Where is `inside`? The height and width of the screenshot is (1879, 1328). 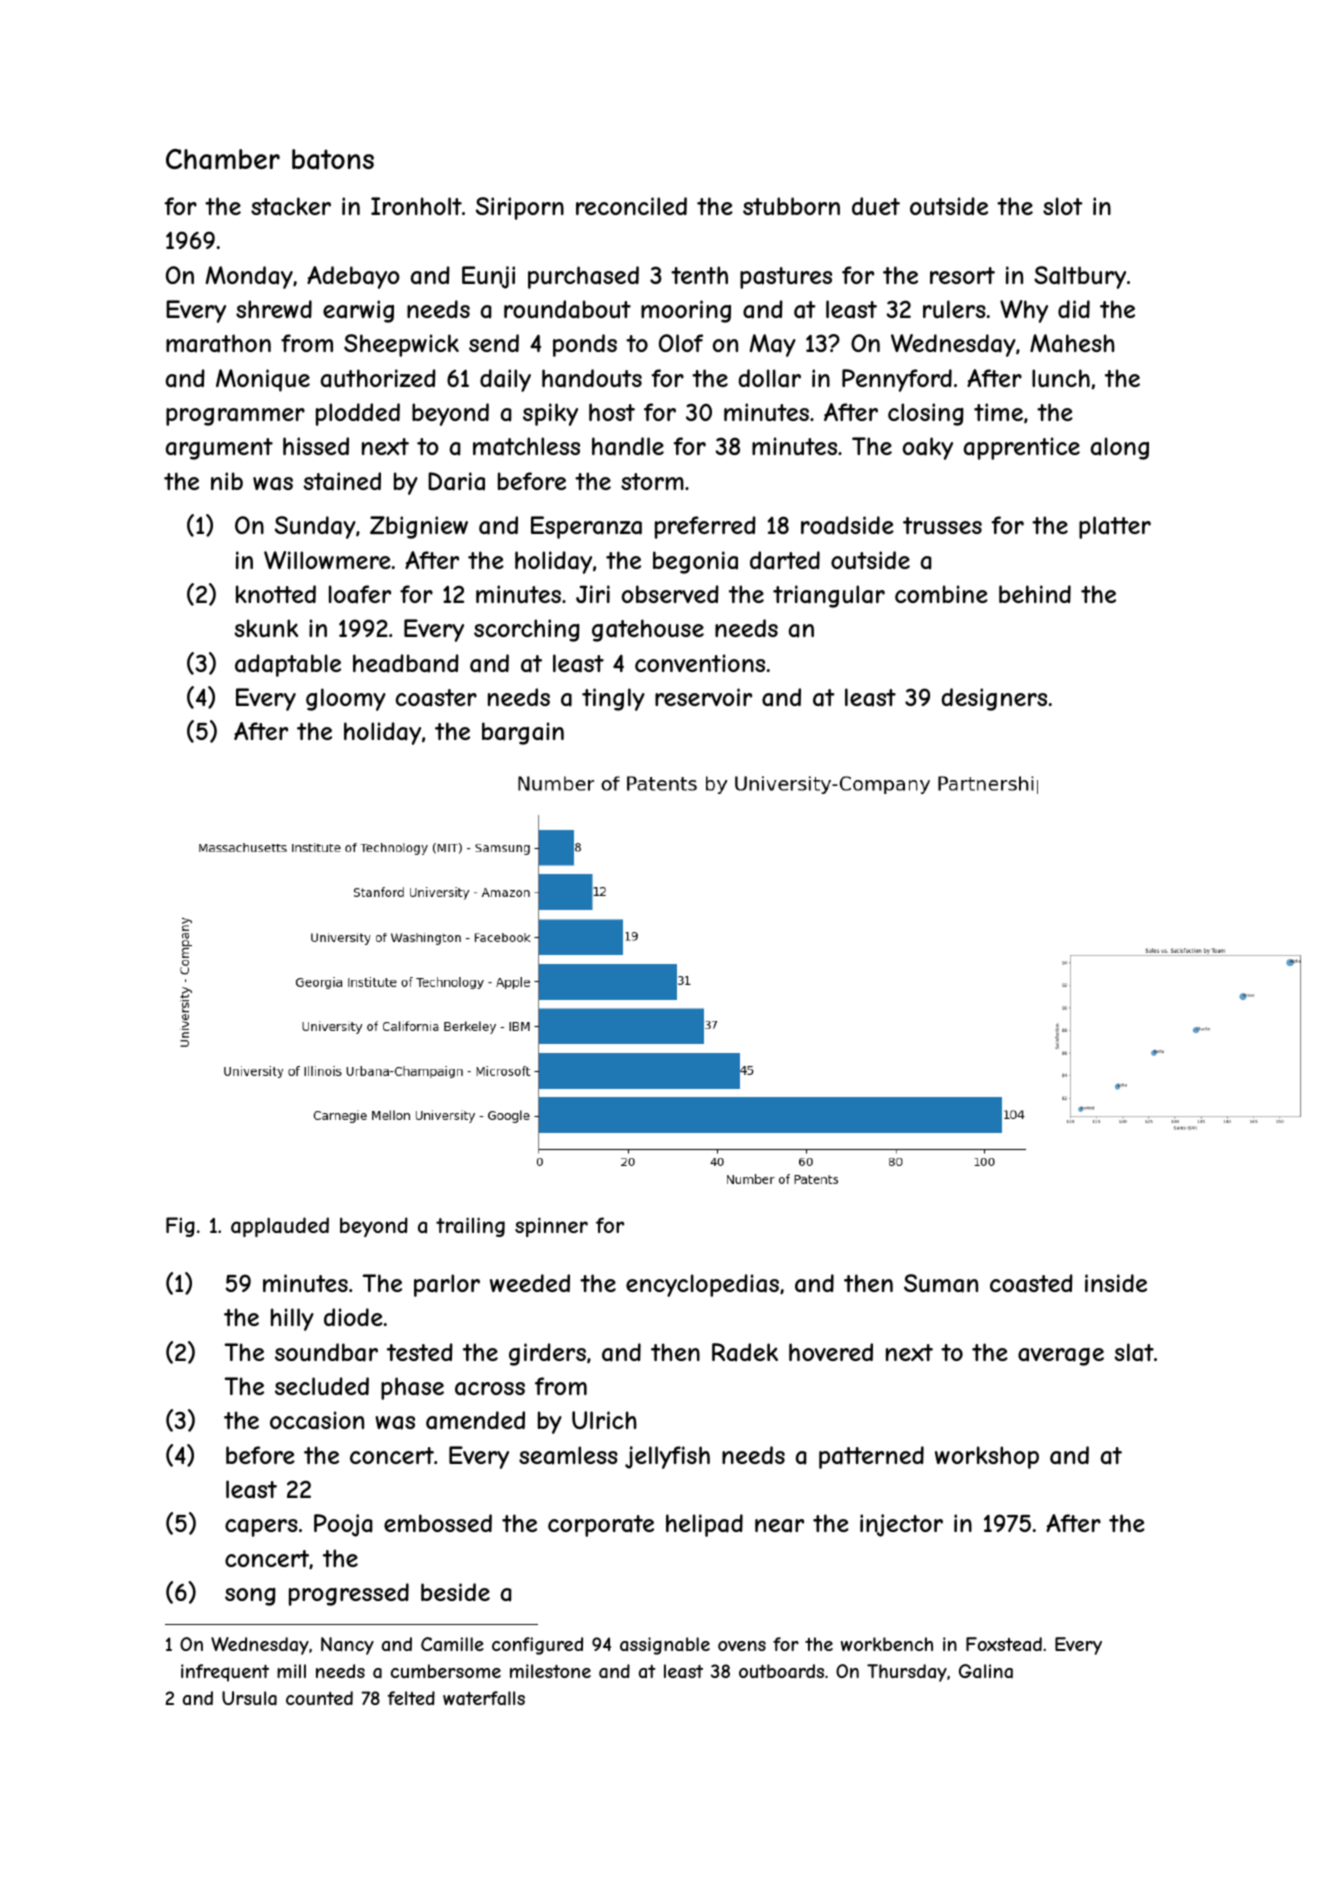 inside is located at coordinates (1116, 1283).
